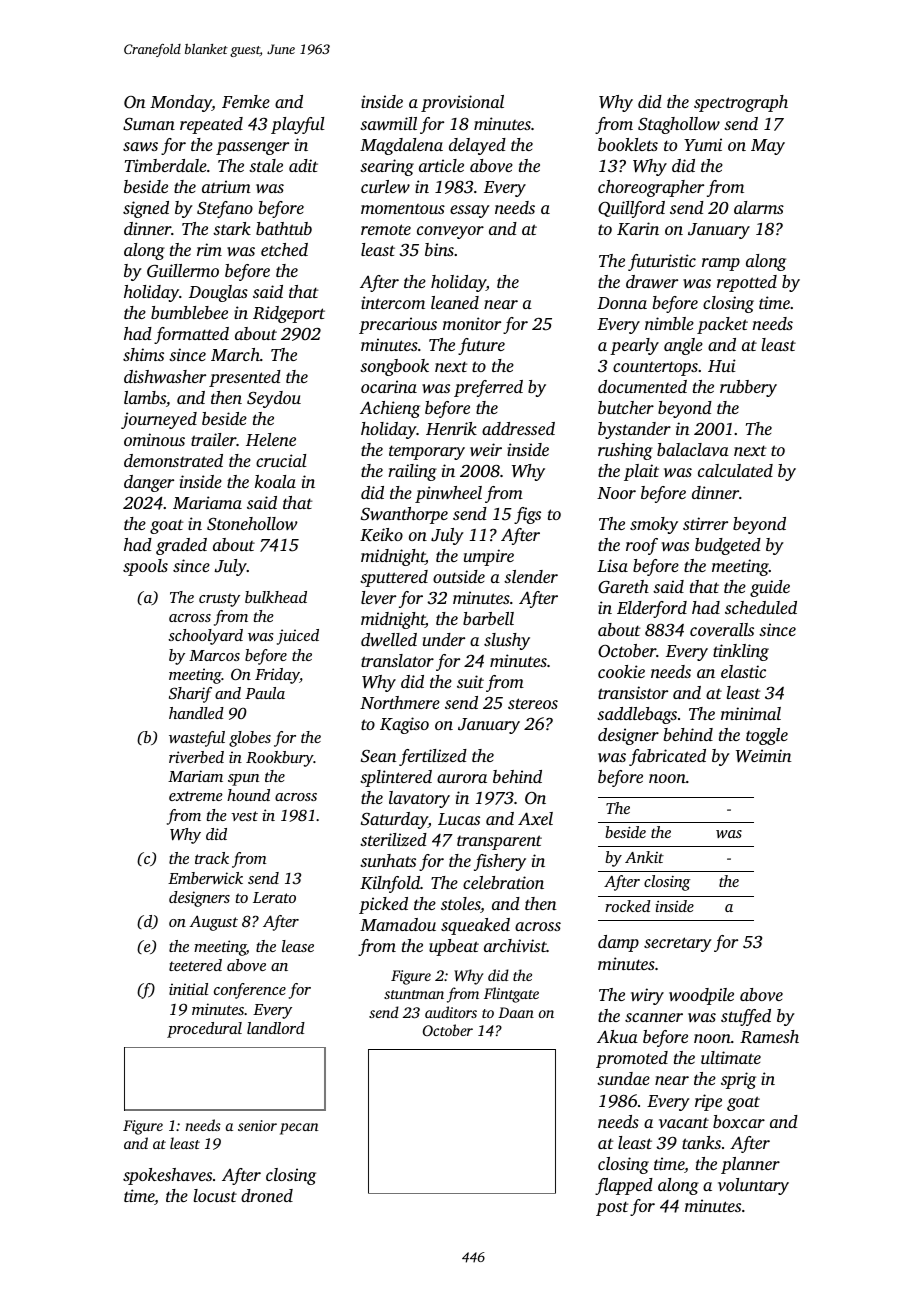 The image size is (924, 1308). I want to click on alarms, so click(759, 207).
